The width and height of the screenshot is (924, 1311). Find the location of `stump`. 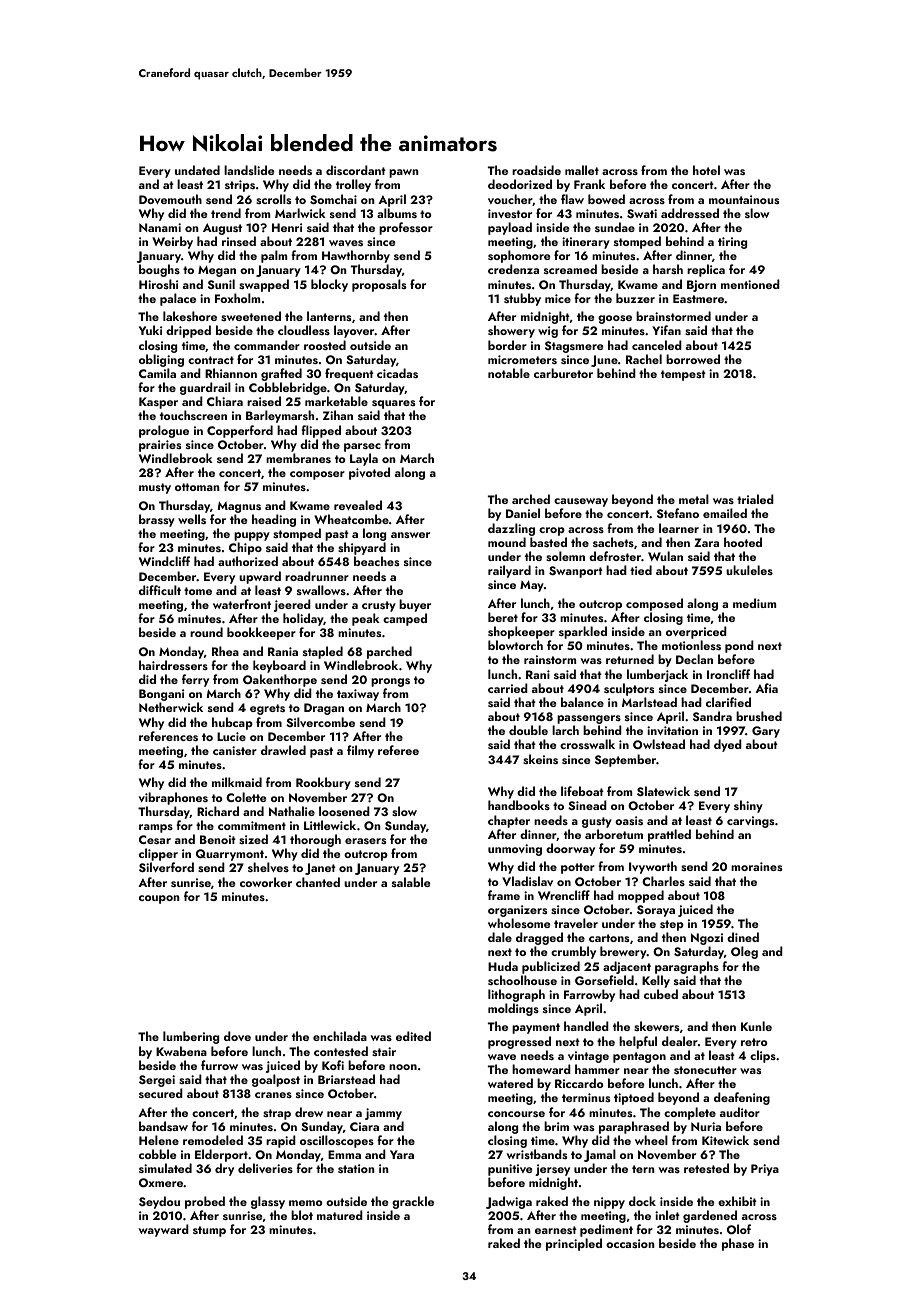

stump is located at coordinates (209, 1231).
